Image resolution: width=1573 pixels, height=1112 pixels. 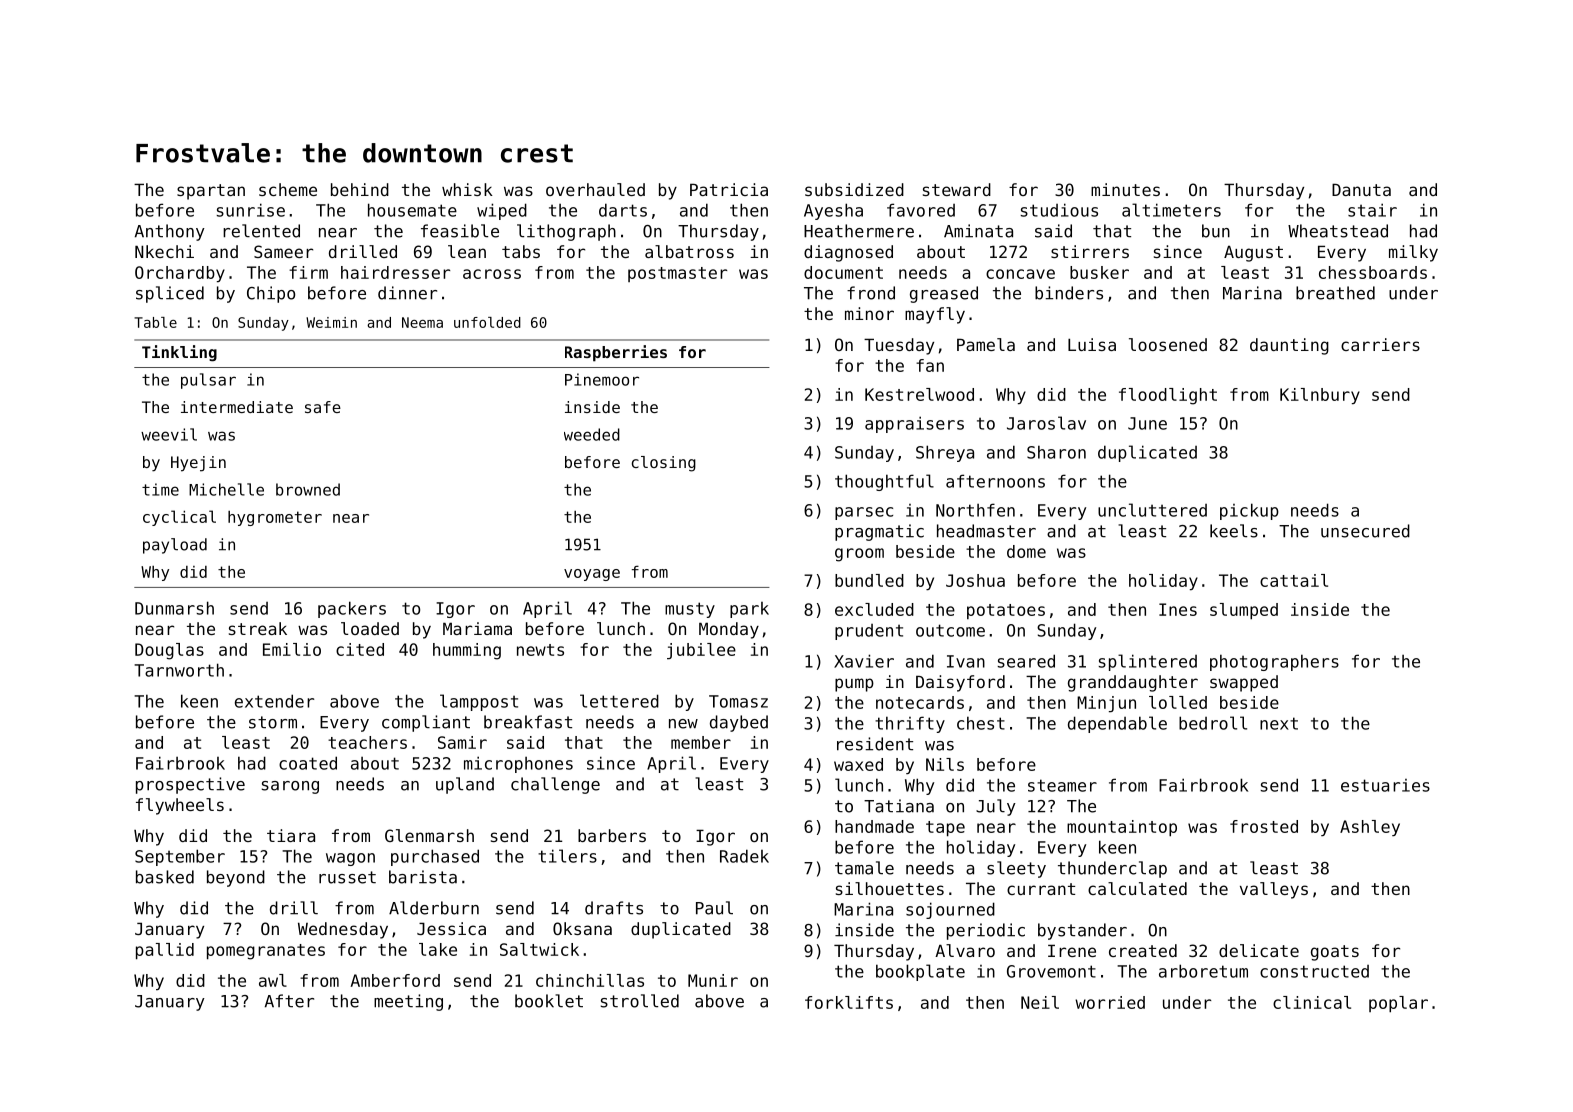 I want to click on storm, so click(x=273, y=722).
